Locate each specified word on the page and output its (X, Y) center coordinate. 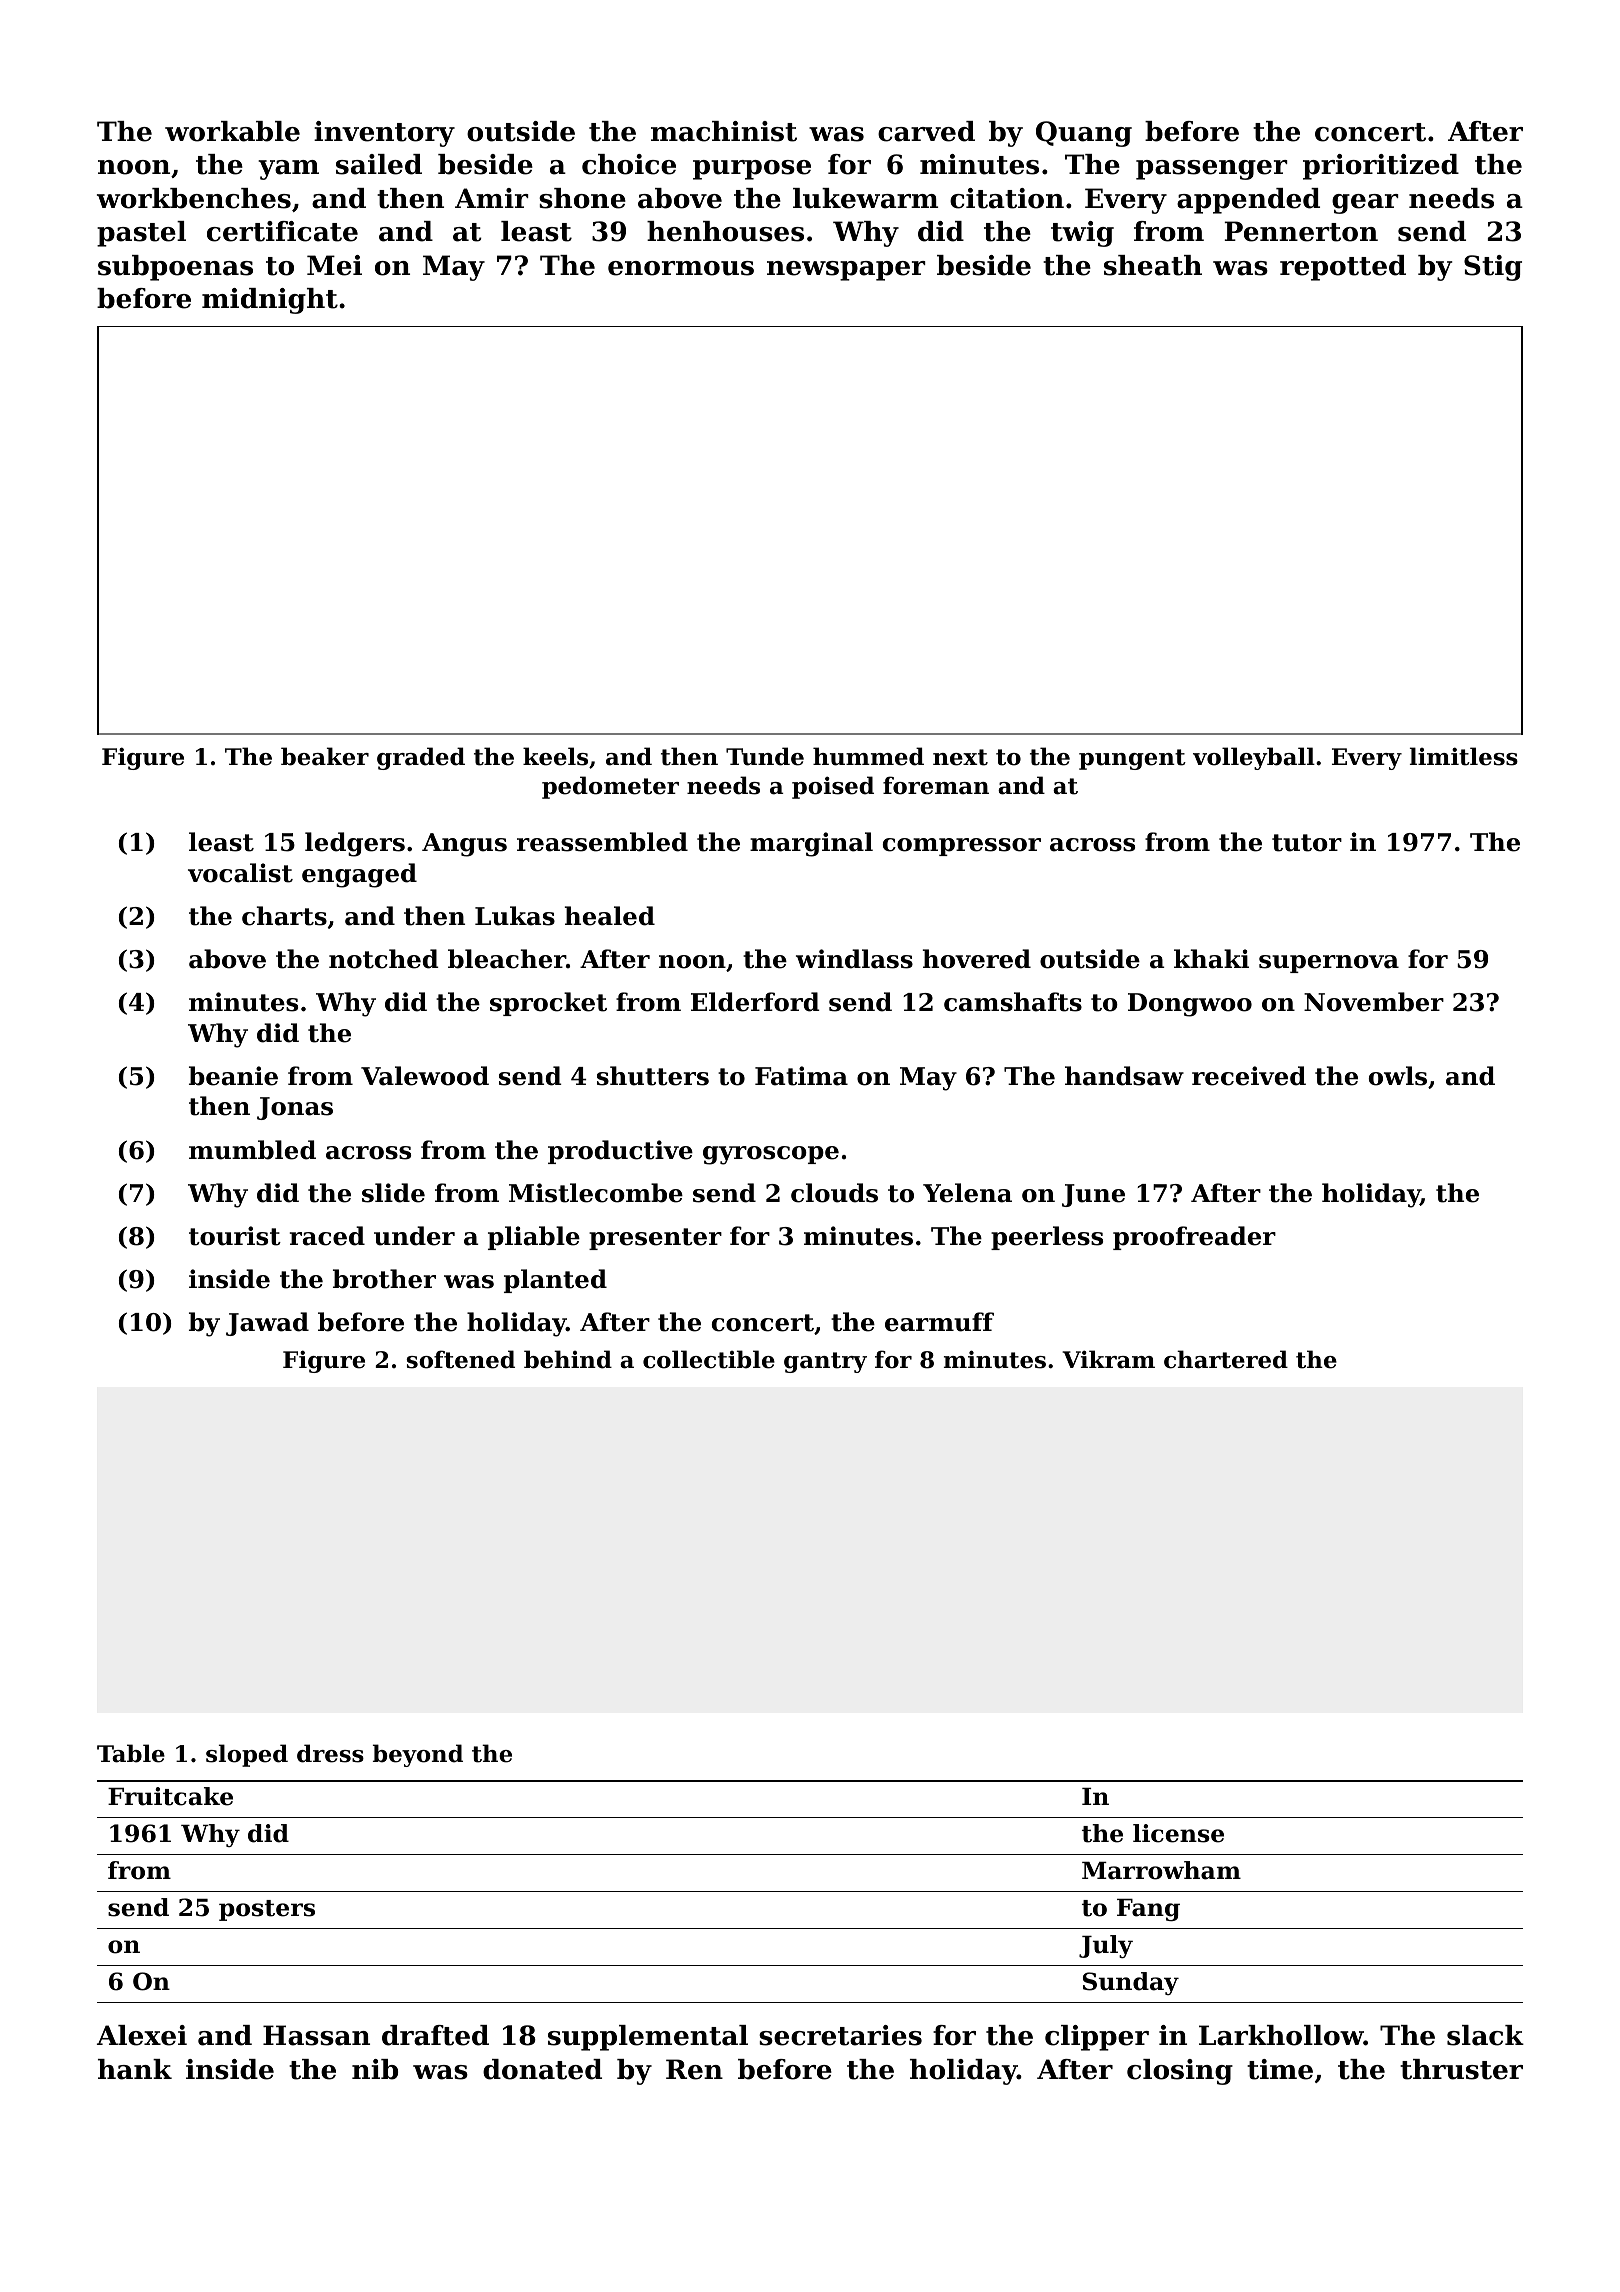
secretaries (840, 2035)
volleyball (1254, 758)
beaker (325, 756)
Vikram (1108, 1359)
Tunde (765, 756)
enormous (681, 268)
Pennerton (1301, 231)
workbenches (194, 198)
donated (542, 2069)
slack (1485, 2035)
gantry (825, 1362)
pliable (534, 1238)
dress (330, 1753)
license (1178, 1833)
